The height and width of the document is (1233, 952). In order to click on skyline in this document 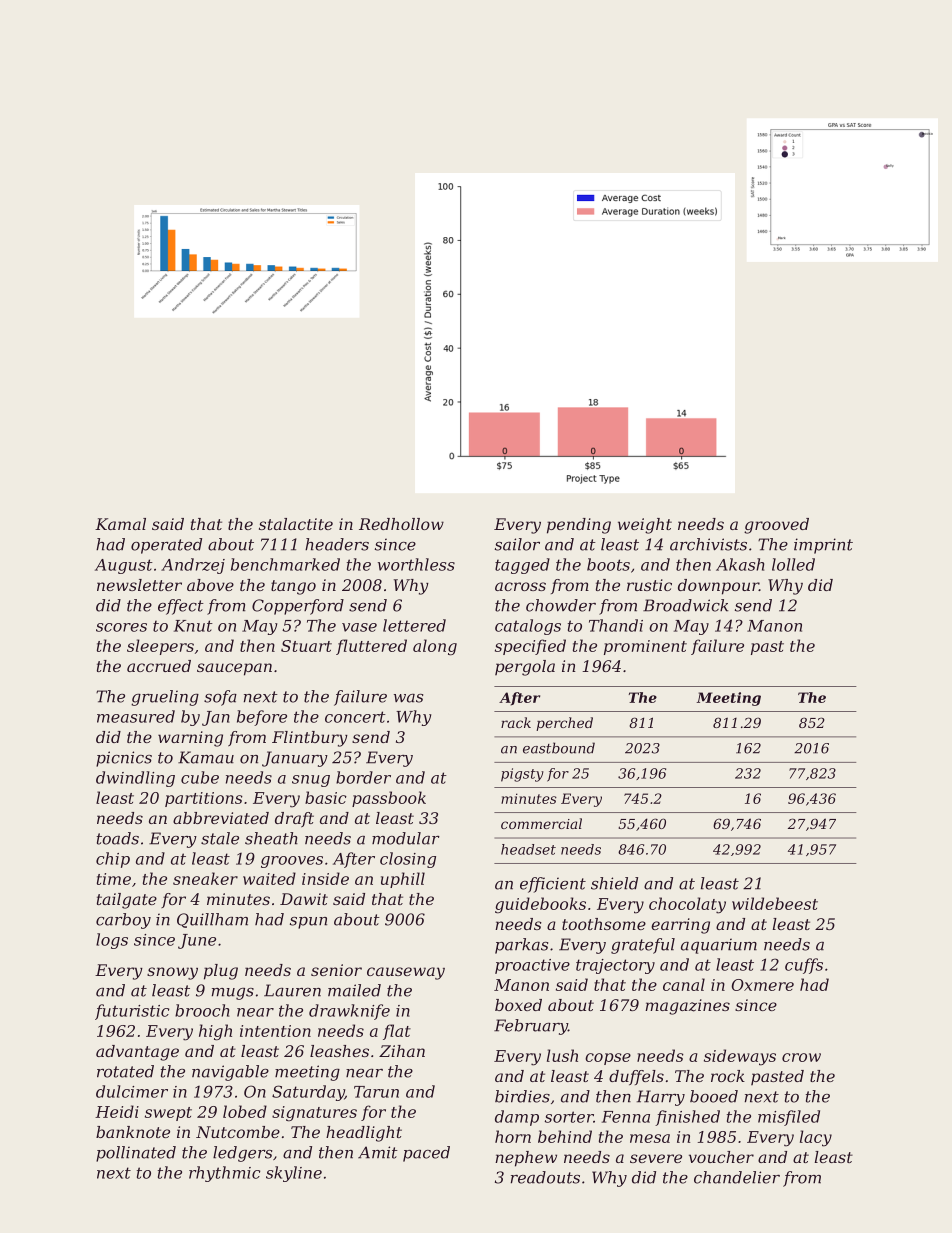, I will do `click(294, 1174)`.
